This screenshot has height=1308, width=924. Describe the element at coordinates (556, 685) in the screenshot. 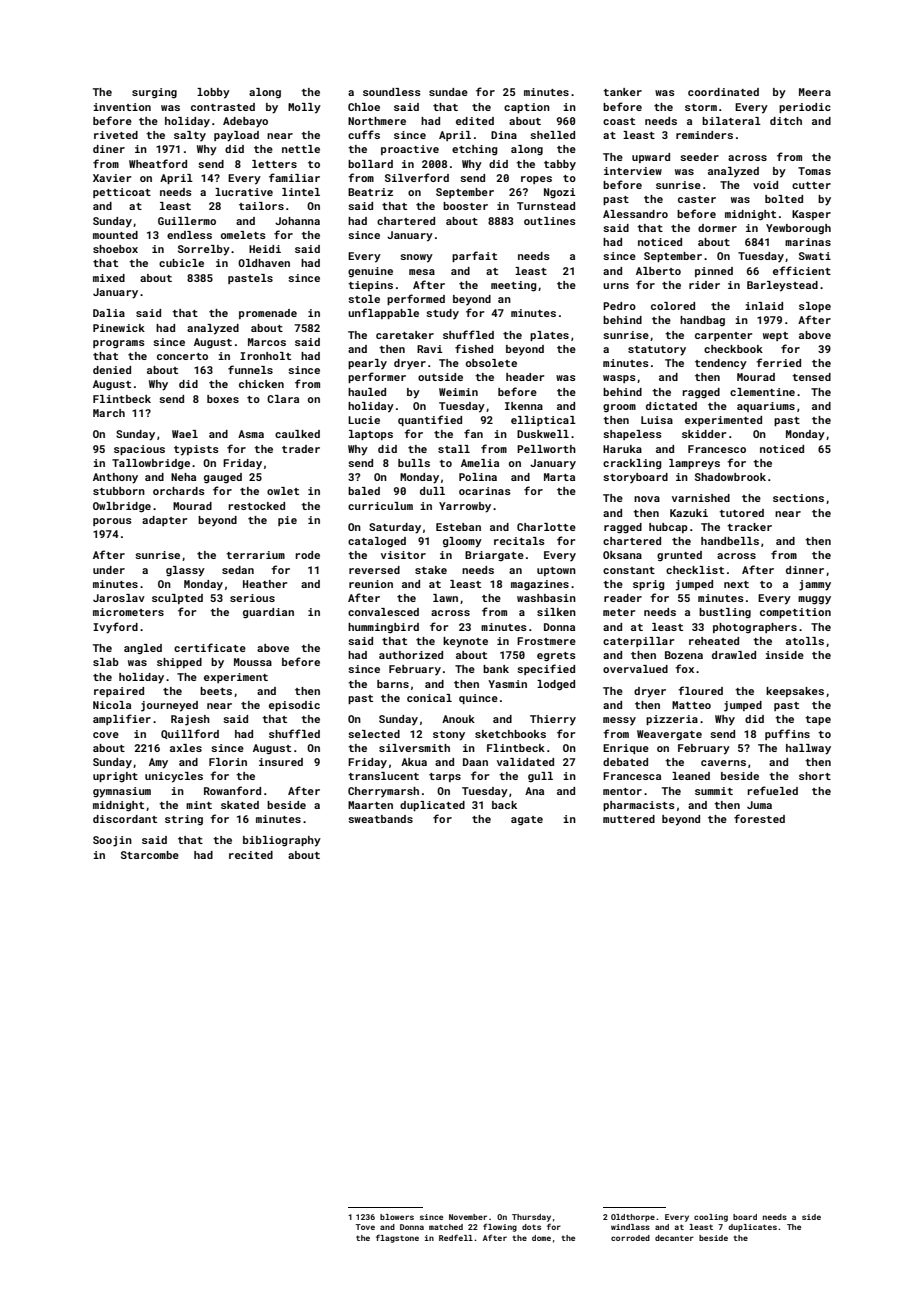

I see `lodged` at that location.
